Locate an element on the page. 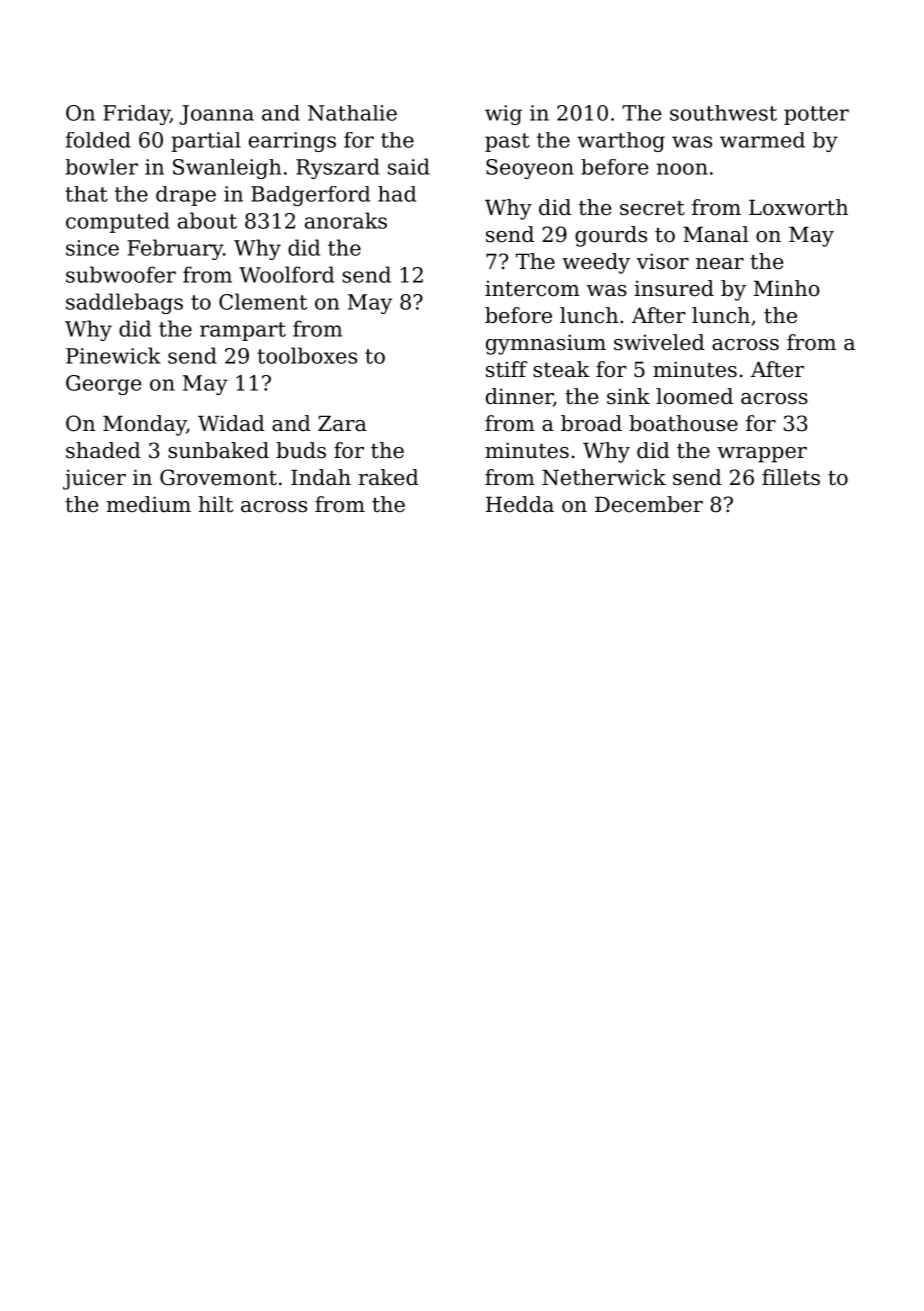 Image resolution: width=924 pixels, height=1311 pixels. Loxworth is located at coordinates (798, 207).
